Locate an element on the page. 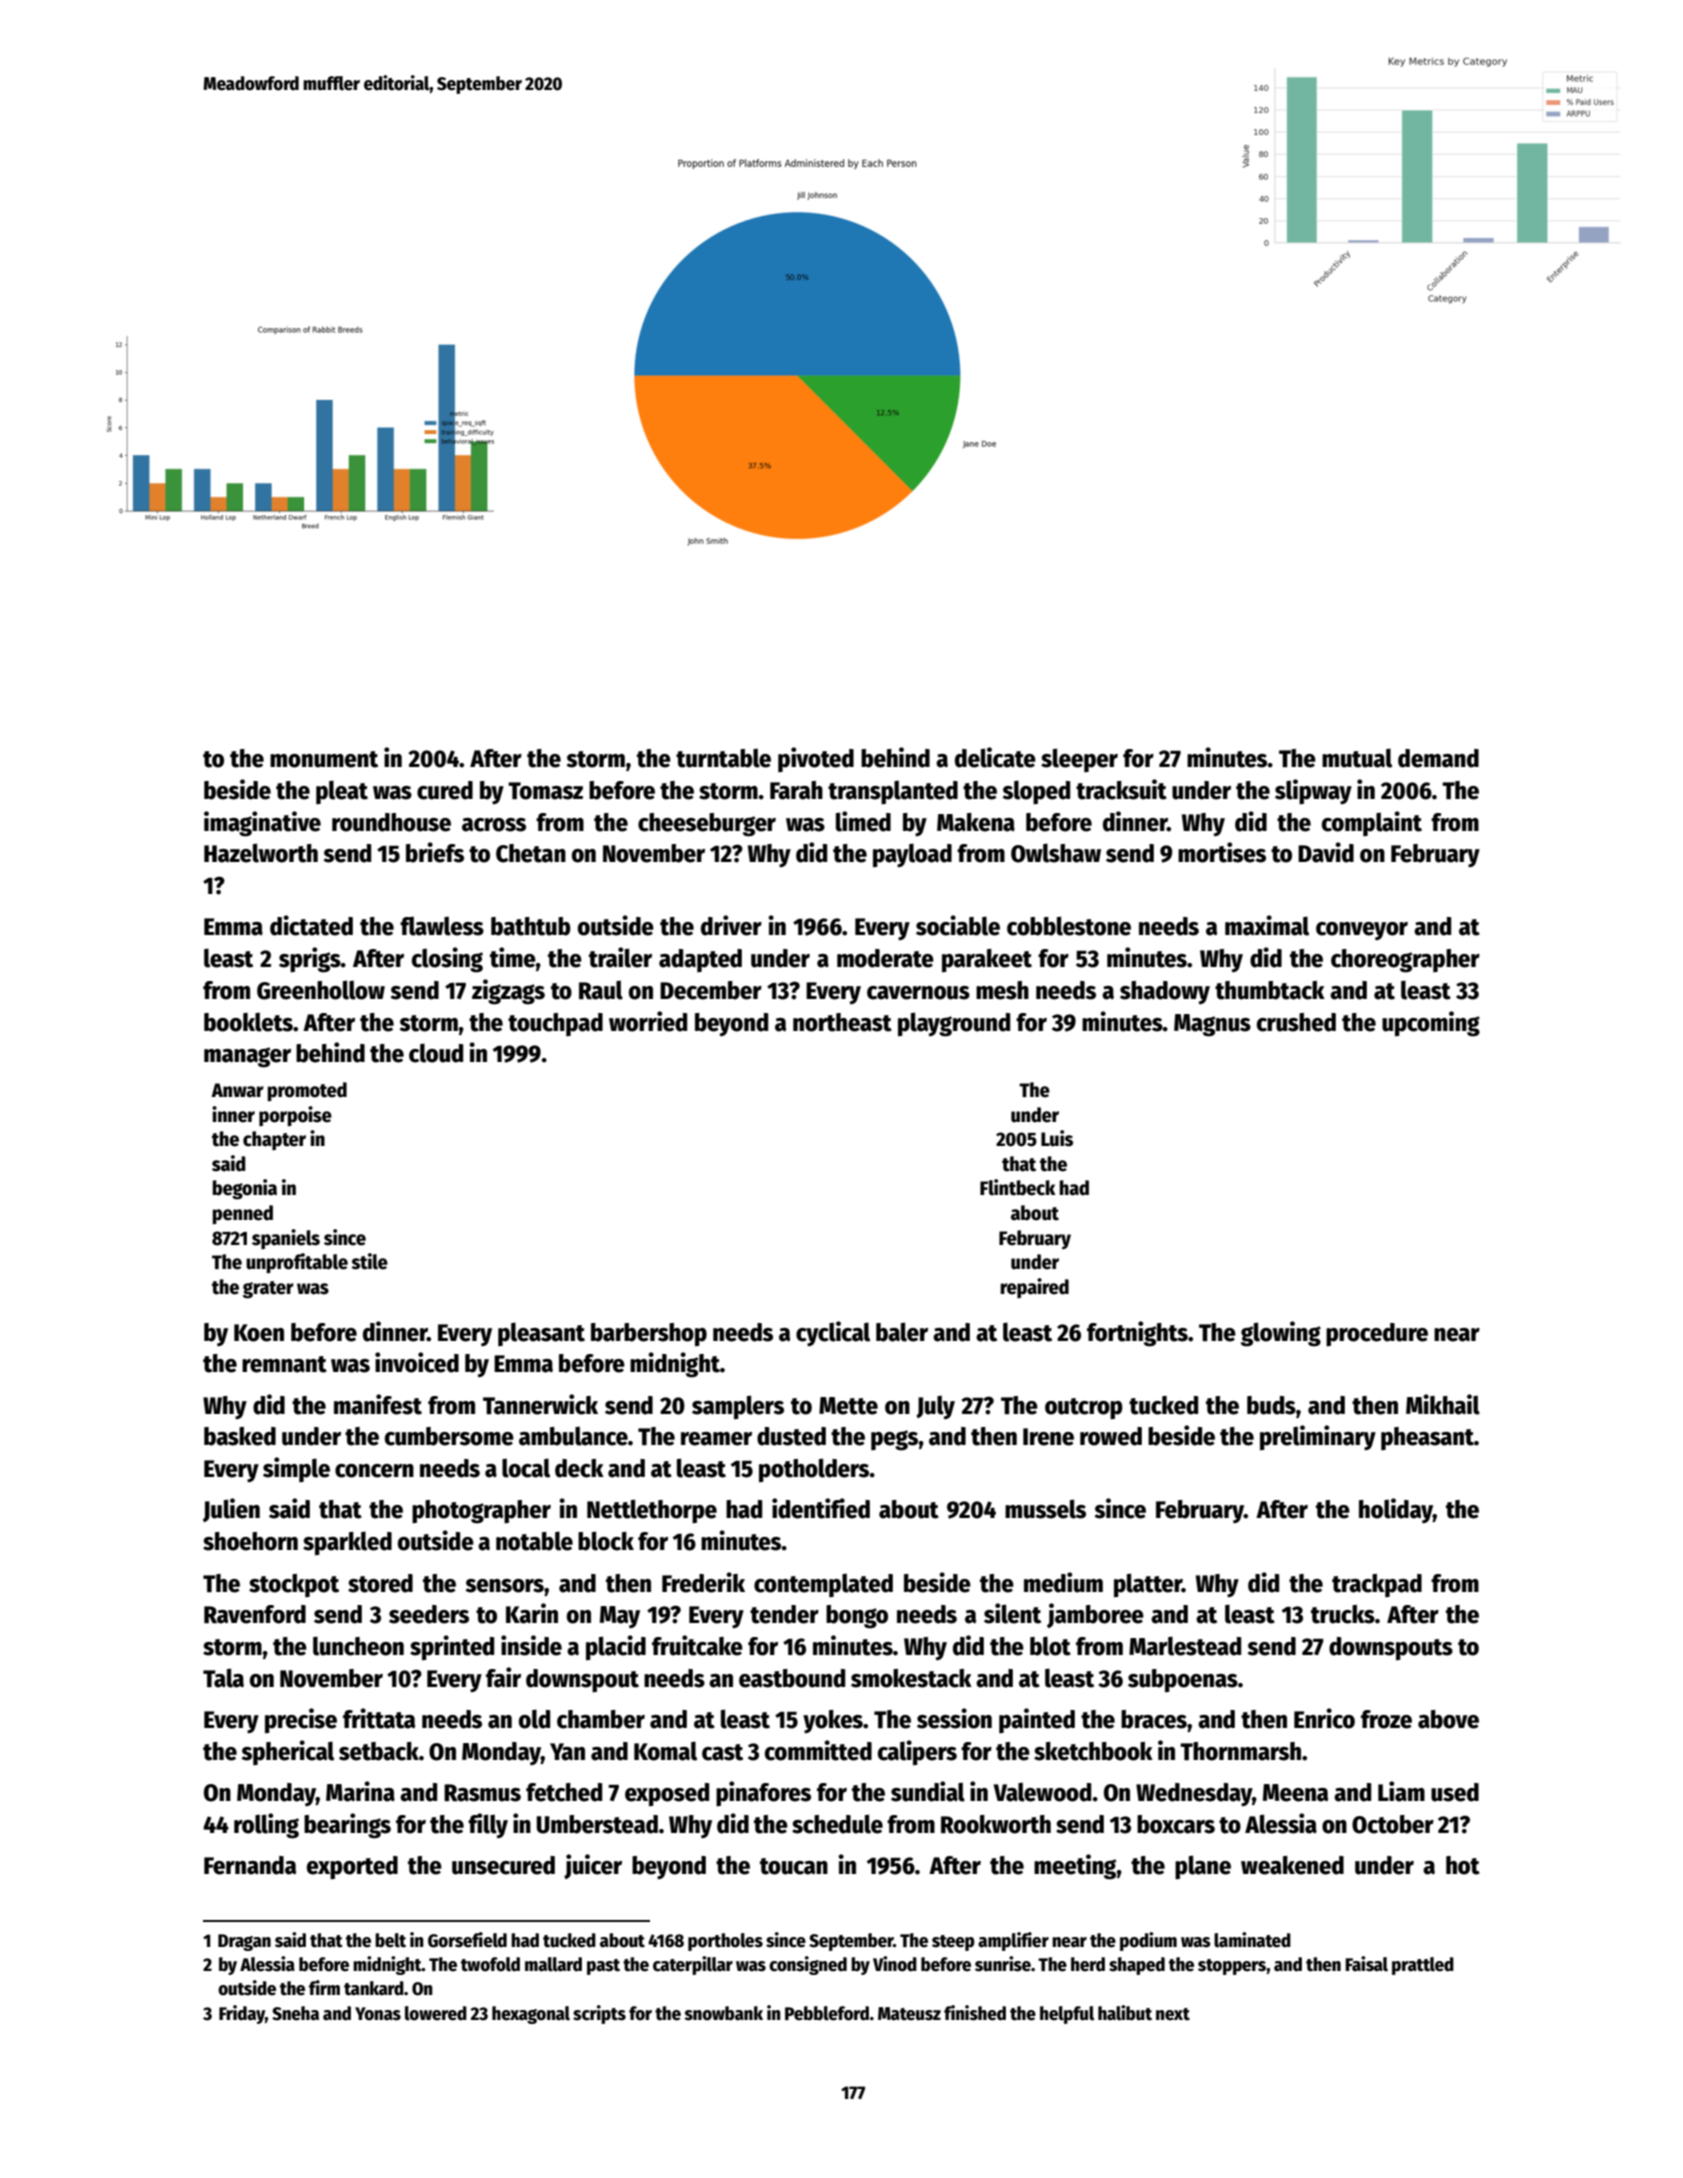 This document has width=1683, height=2178. Mateusz is located at coordinates (909, 2014).
